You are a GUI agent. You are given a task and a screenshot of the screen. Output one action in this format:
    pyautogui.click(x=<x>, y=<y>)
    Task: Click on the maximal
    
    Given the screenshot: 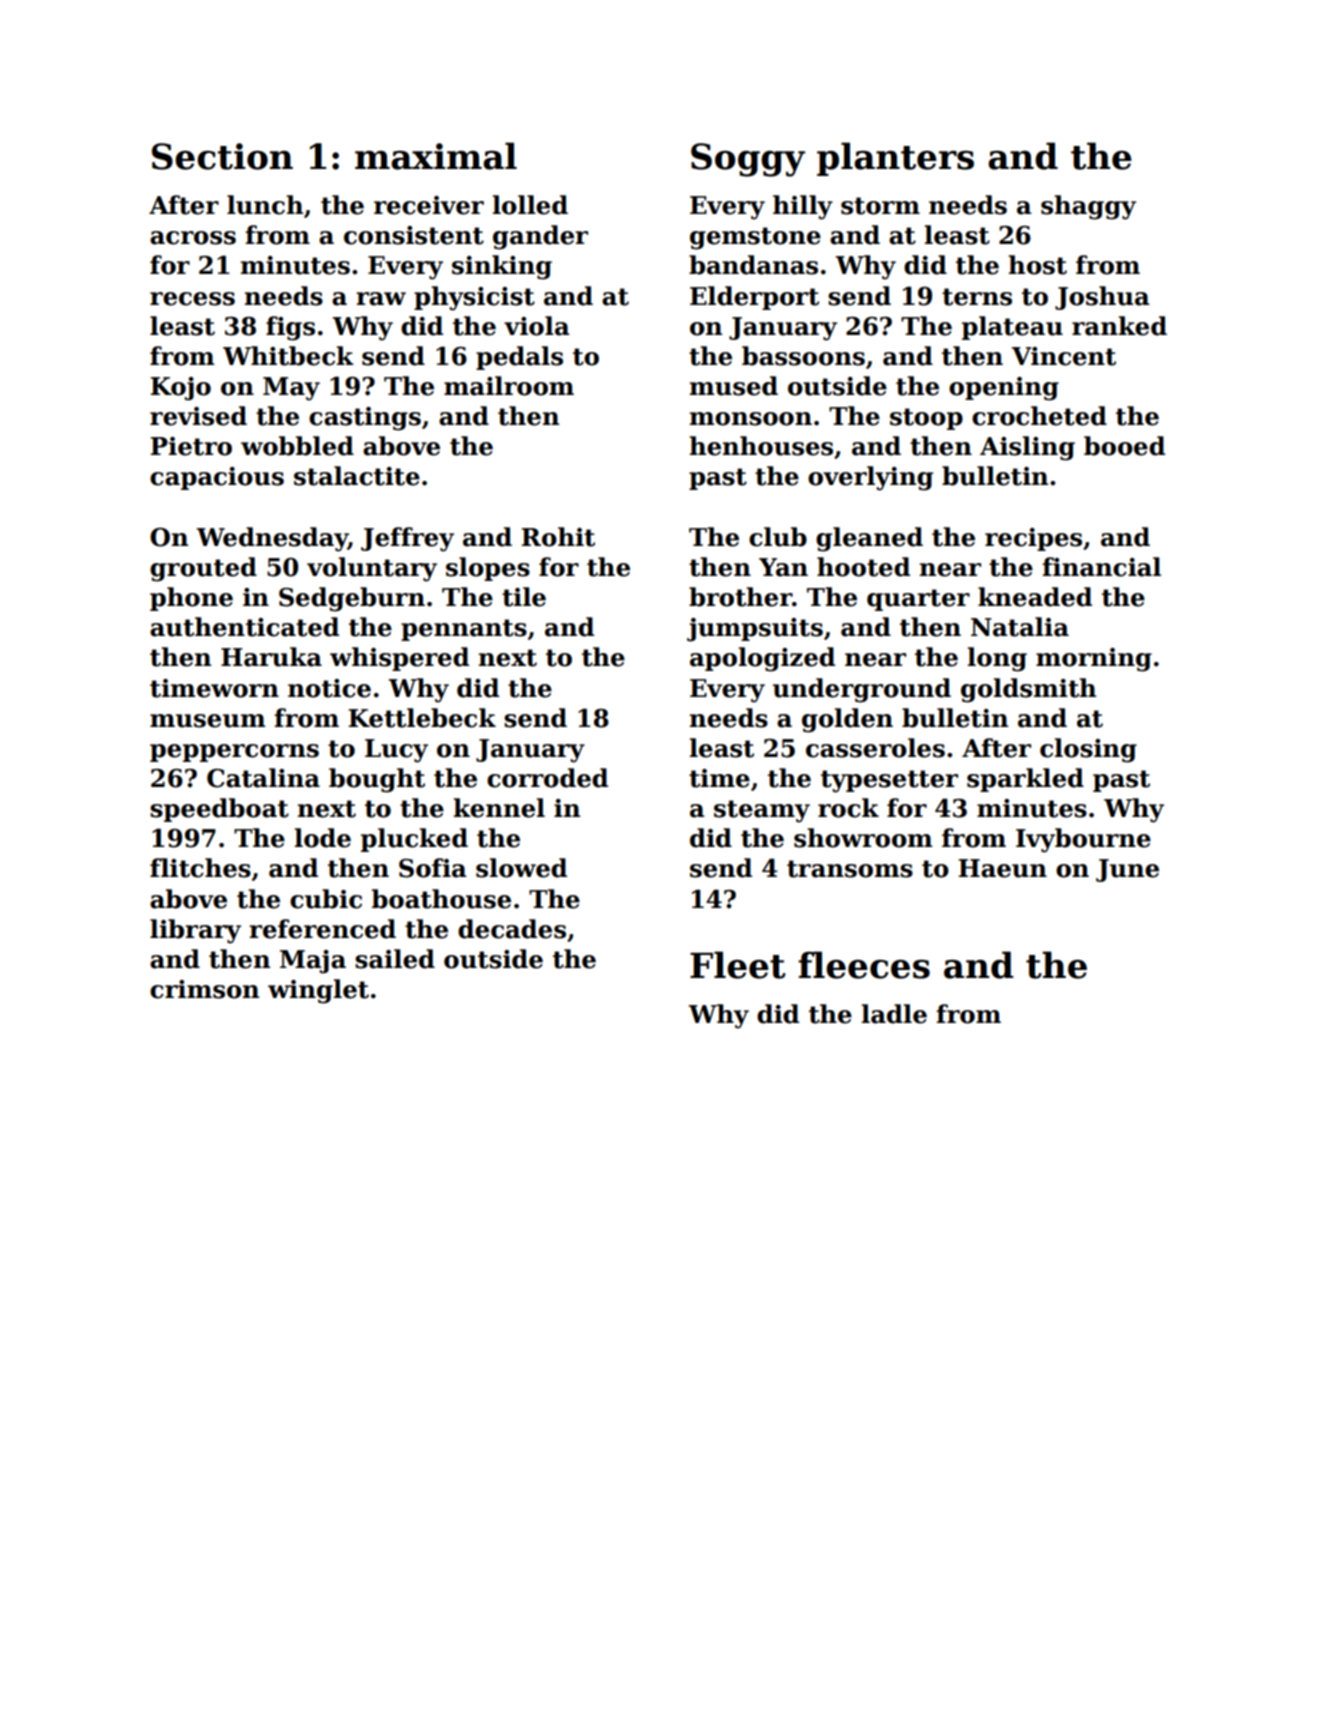 What is the action you would take?
    pyautogui.click(x=436, y=156)
